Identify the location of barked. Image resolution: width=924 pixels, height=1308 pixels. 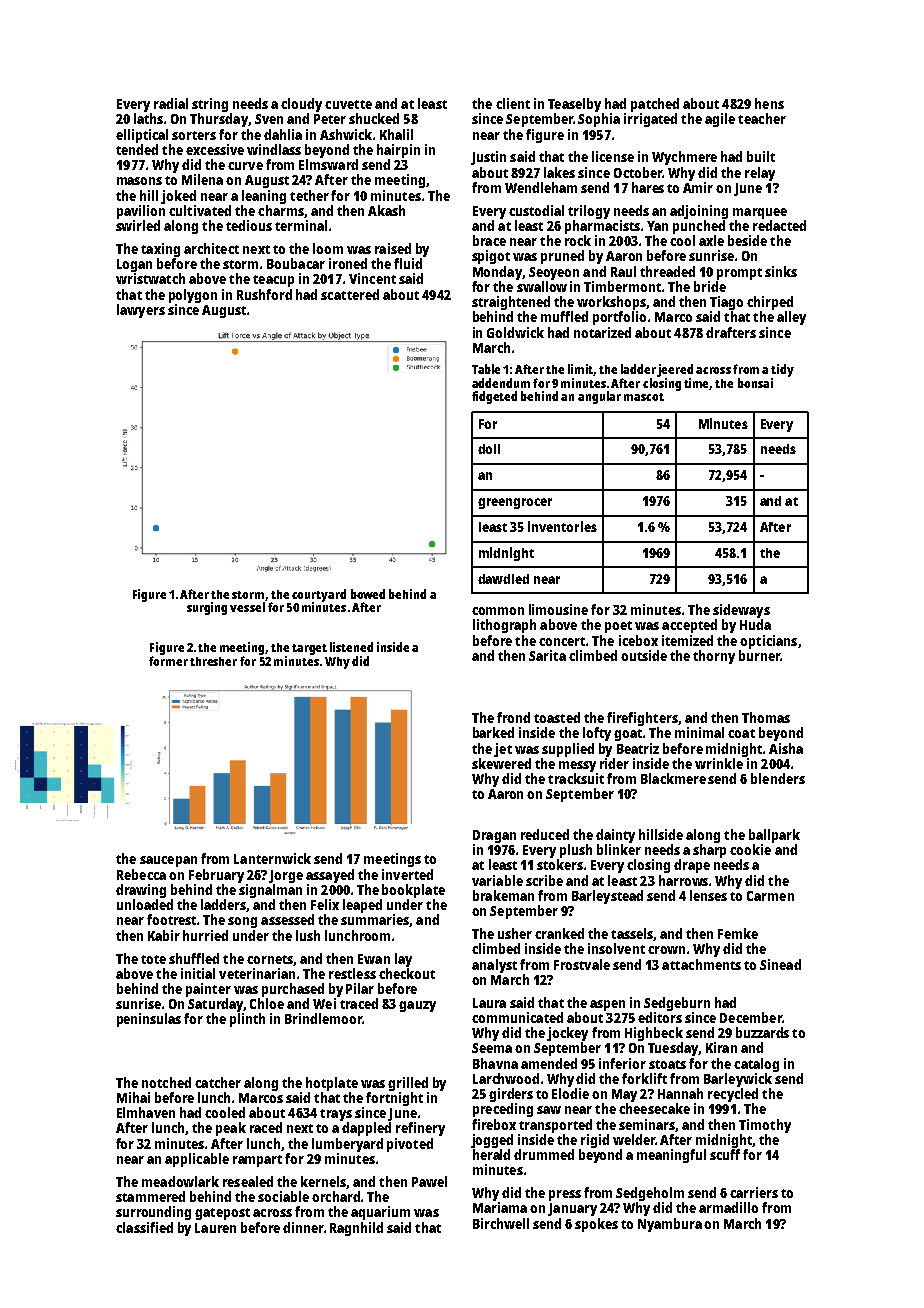
(493, 732).
